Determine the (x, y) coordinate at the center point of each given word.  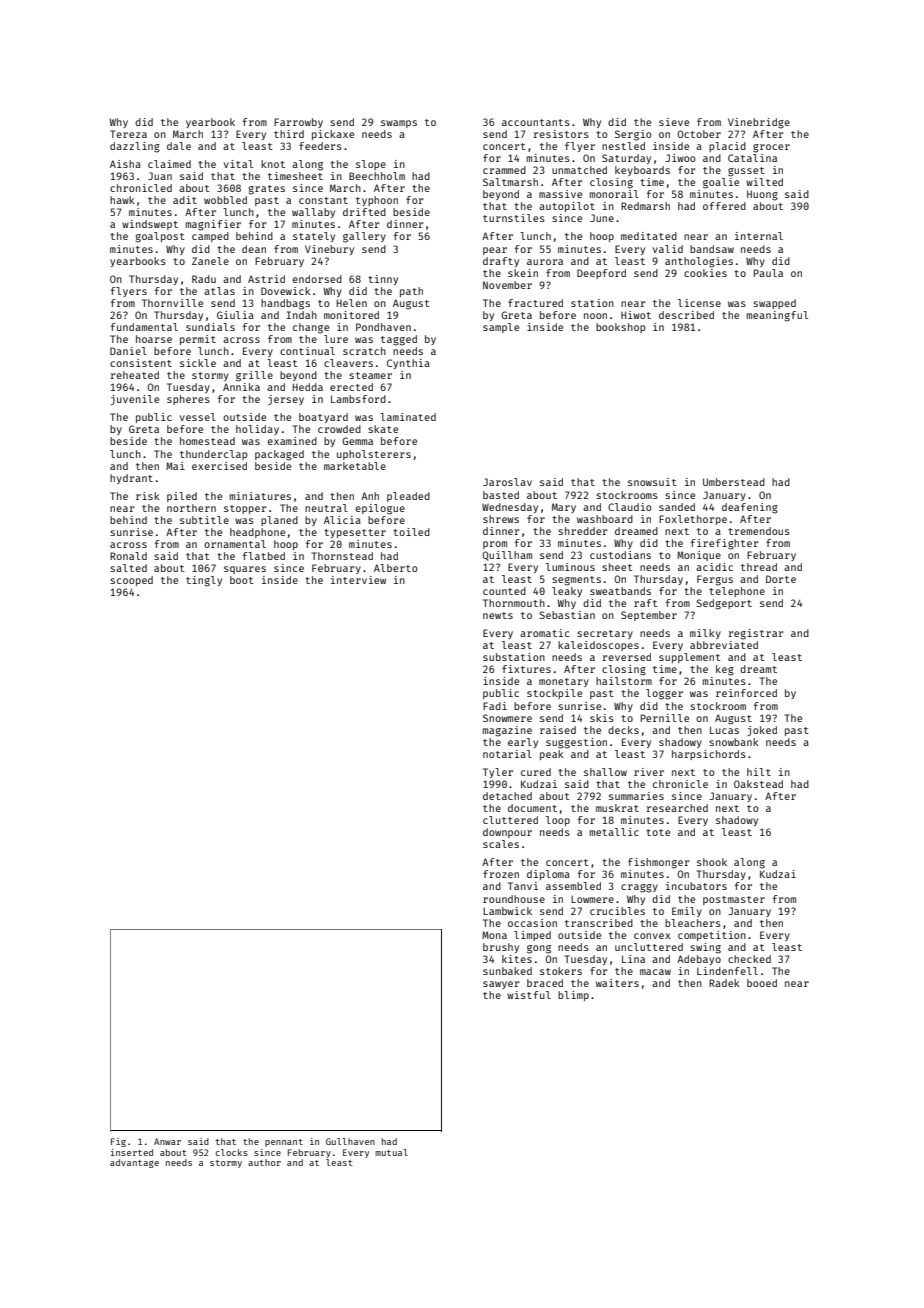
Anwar (167, 1141)
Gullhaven (350, 1141)
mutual (391, 1152)
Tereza (128, 134)
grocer (771, 148)
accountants (536, 122)
